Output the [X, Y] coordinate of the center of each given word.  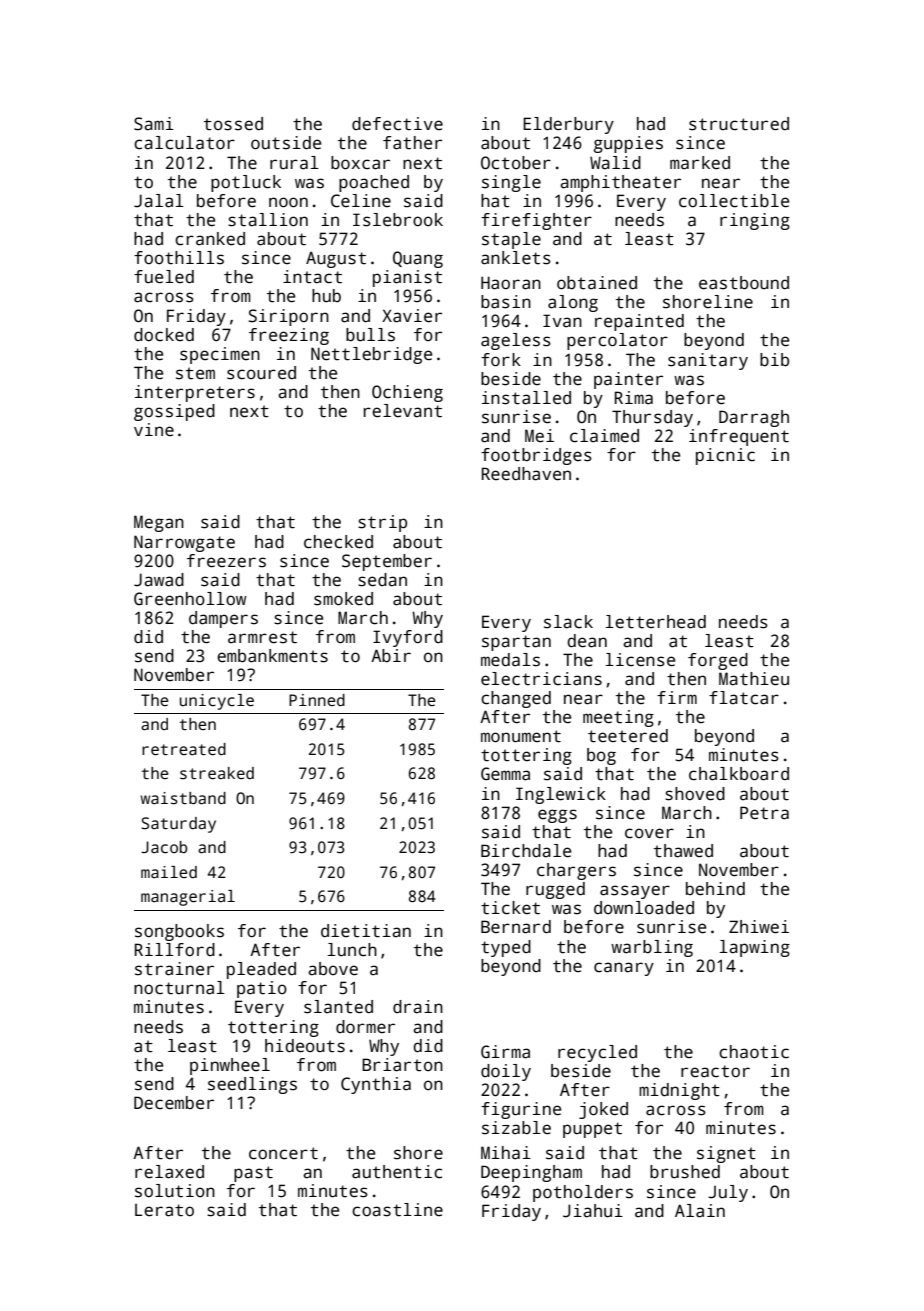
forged [718, 661]
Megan [159, 523]
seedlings [252, 1085]
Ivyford [408, 638]
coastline [397, 1210]
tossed [233, 124]
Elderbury [568, 125]
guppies [628, 144]
